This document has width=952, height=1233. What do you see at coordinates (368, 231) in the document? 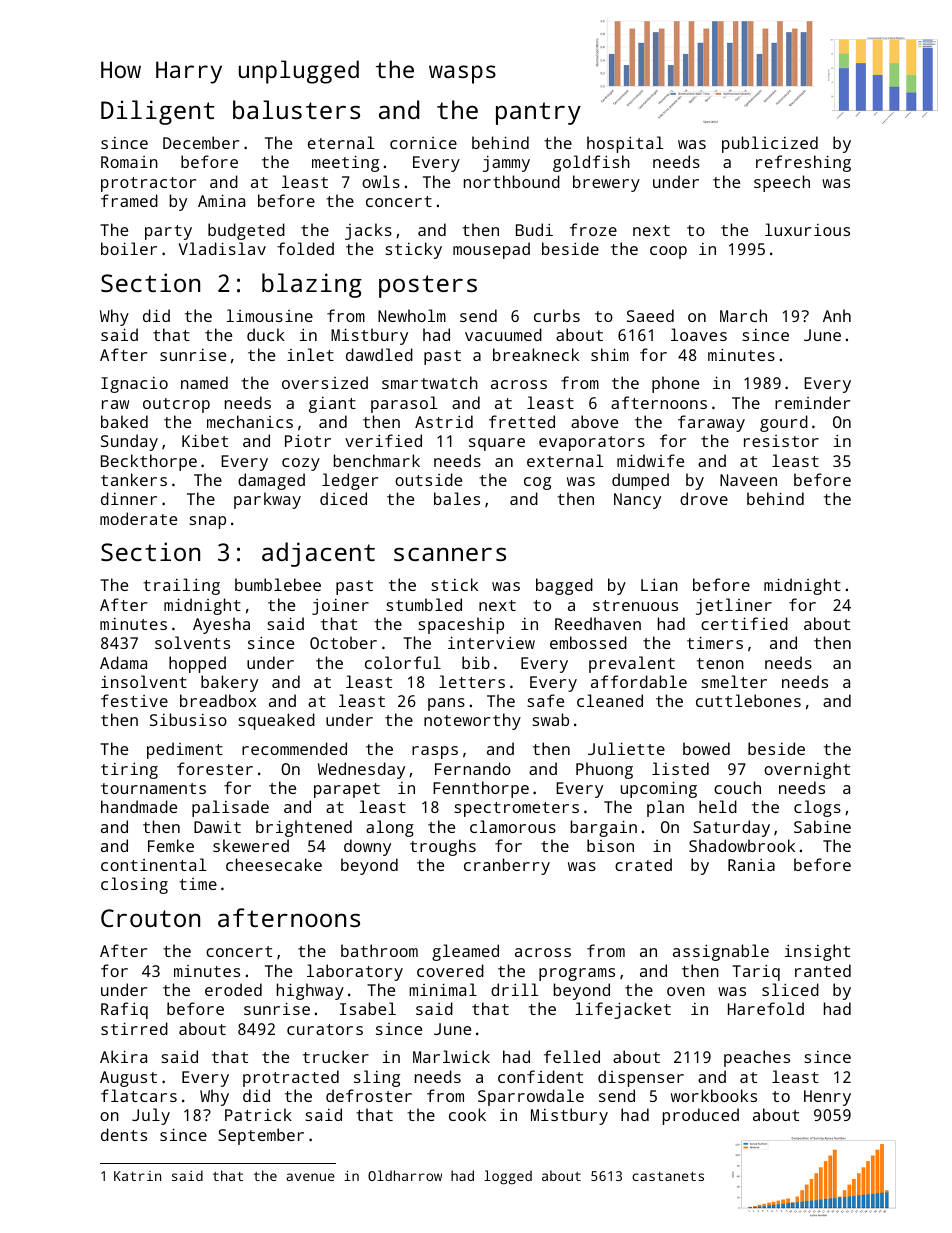
I see `jacks` at bounding box center [368, 231].
